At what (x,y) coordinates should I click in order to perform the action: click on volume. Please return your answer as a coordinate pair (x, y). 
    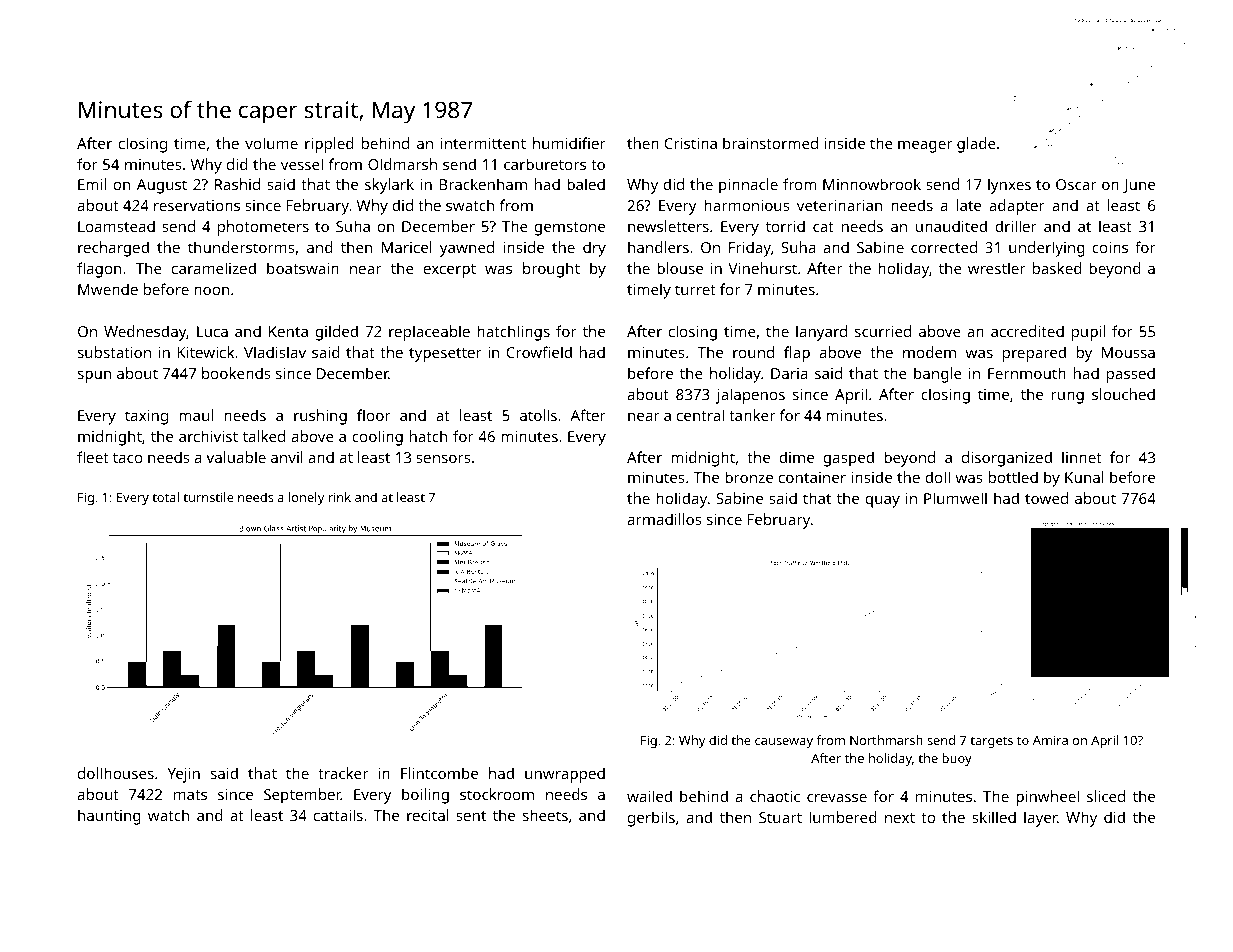
    Looking at the image, I should click on (271, 143).
